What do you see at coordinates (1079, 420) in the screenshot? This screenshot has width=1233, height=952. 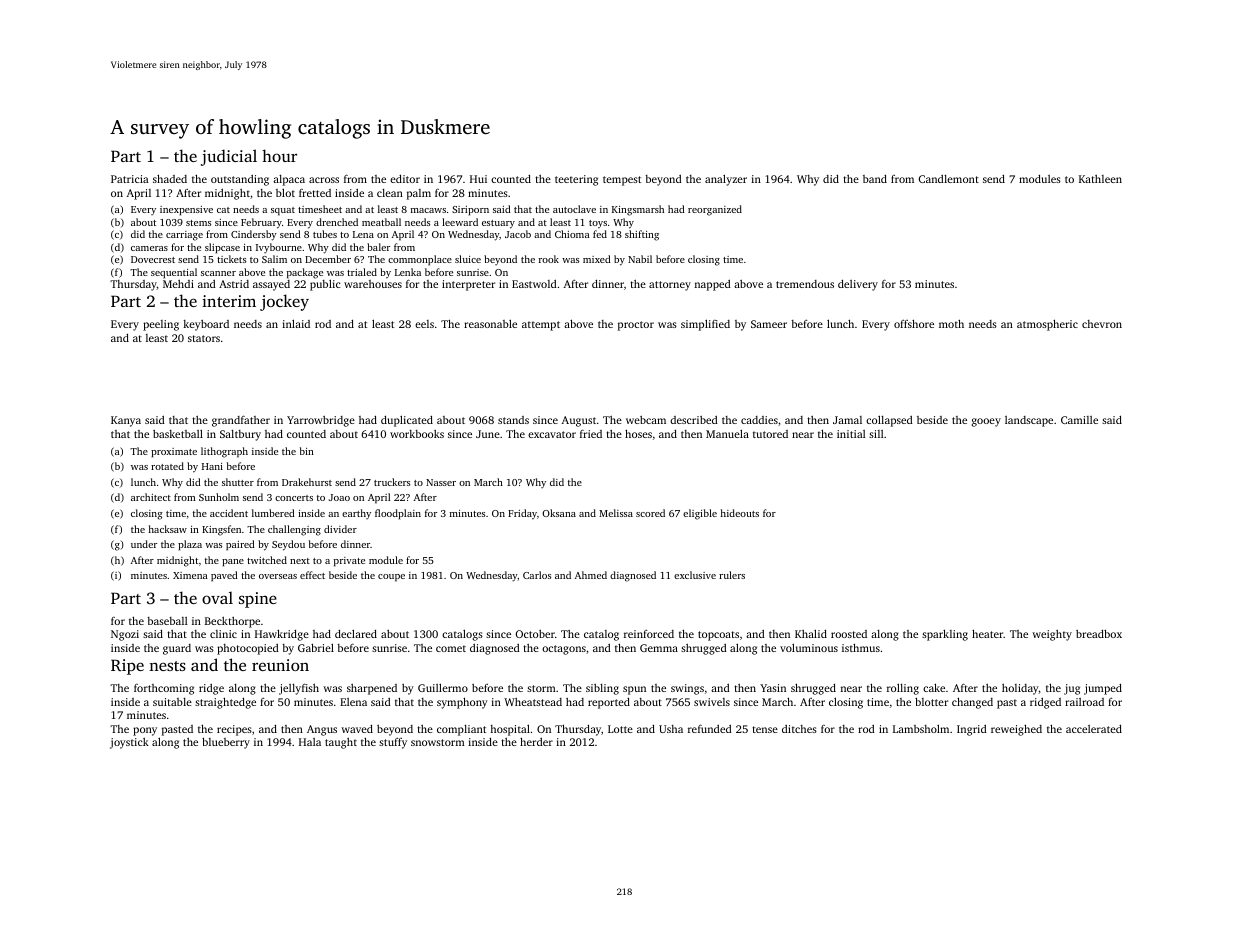 I see `Camille` at bounding box center [1079, 420].
